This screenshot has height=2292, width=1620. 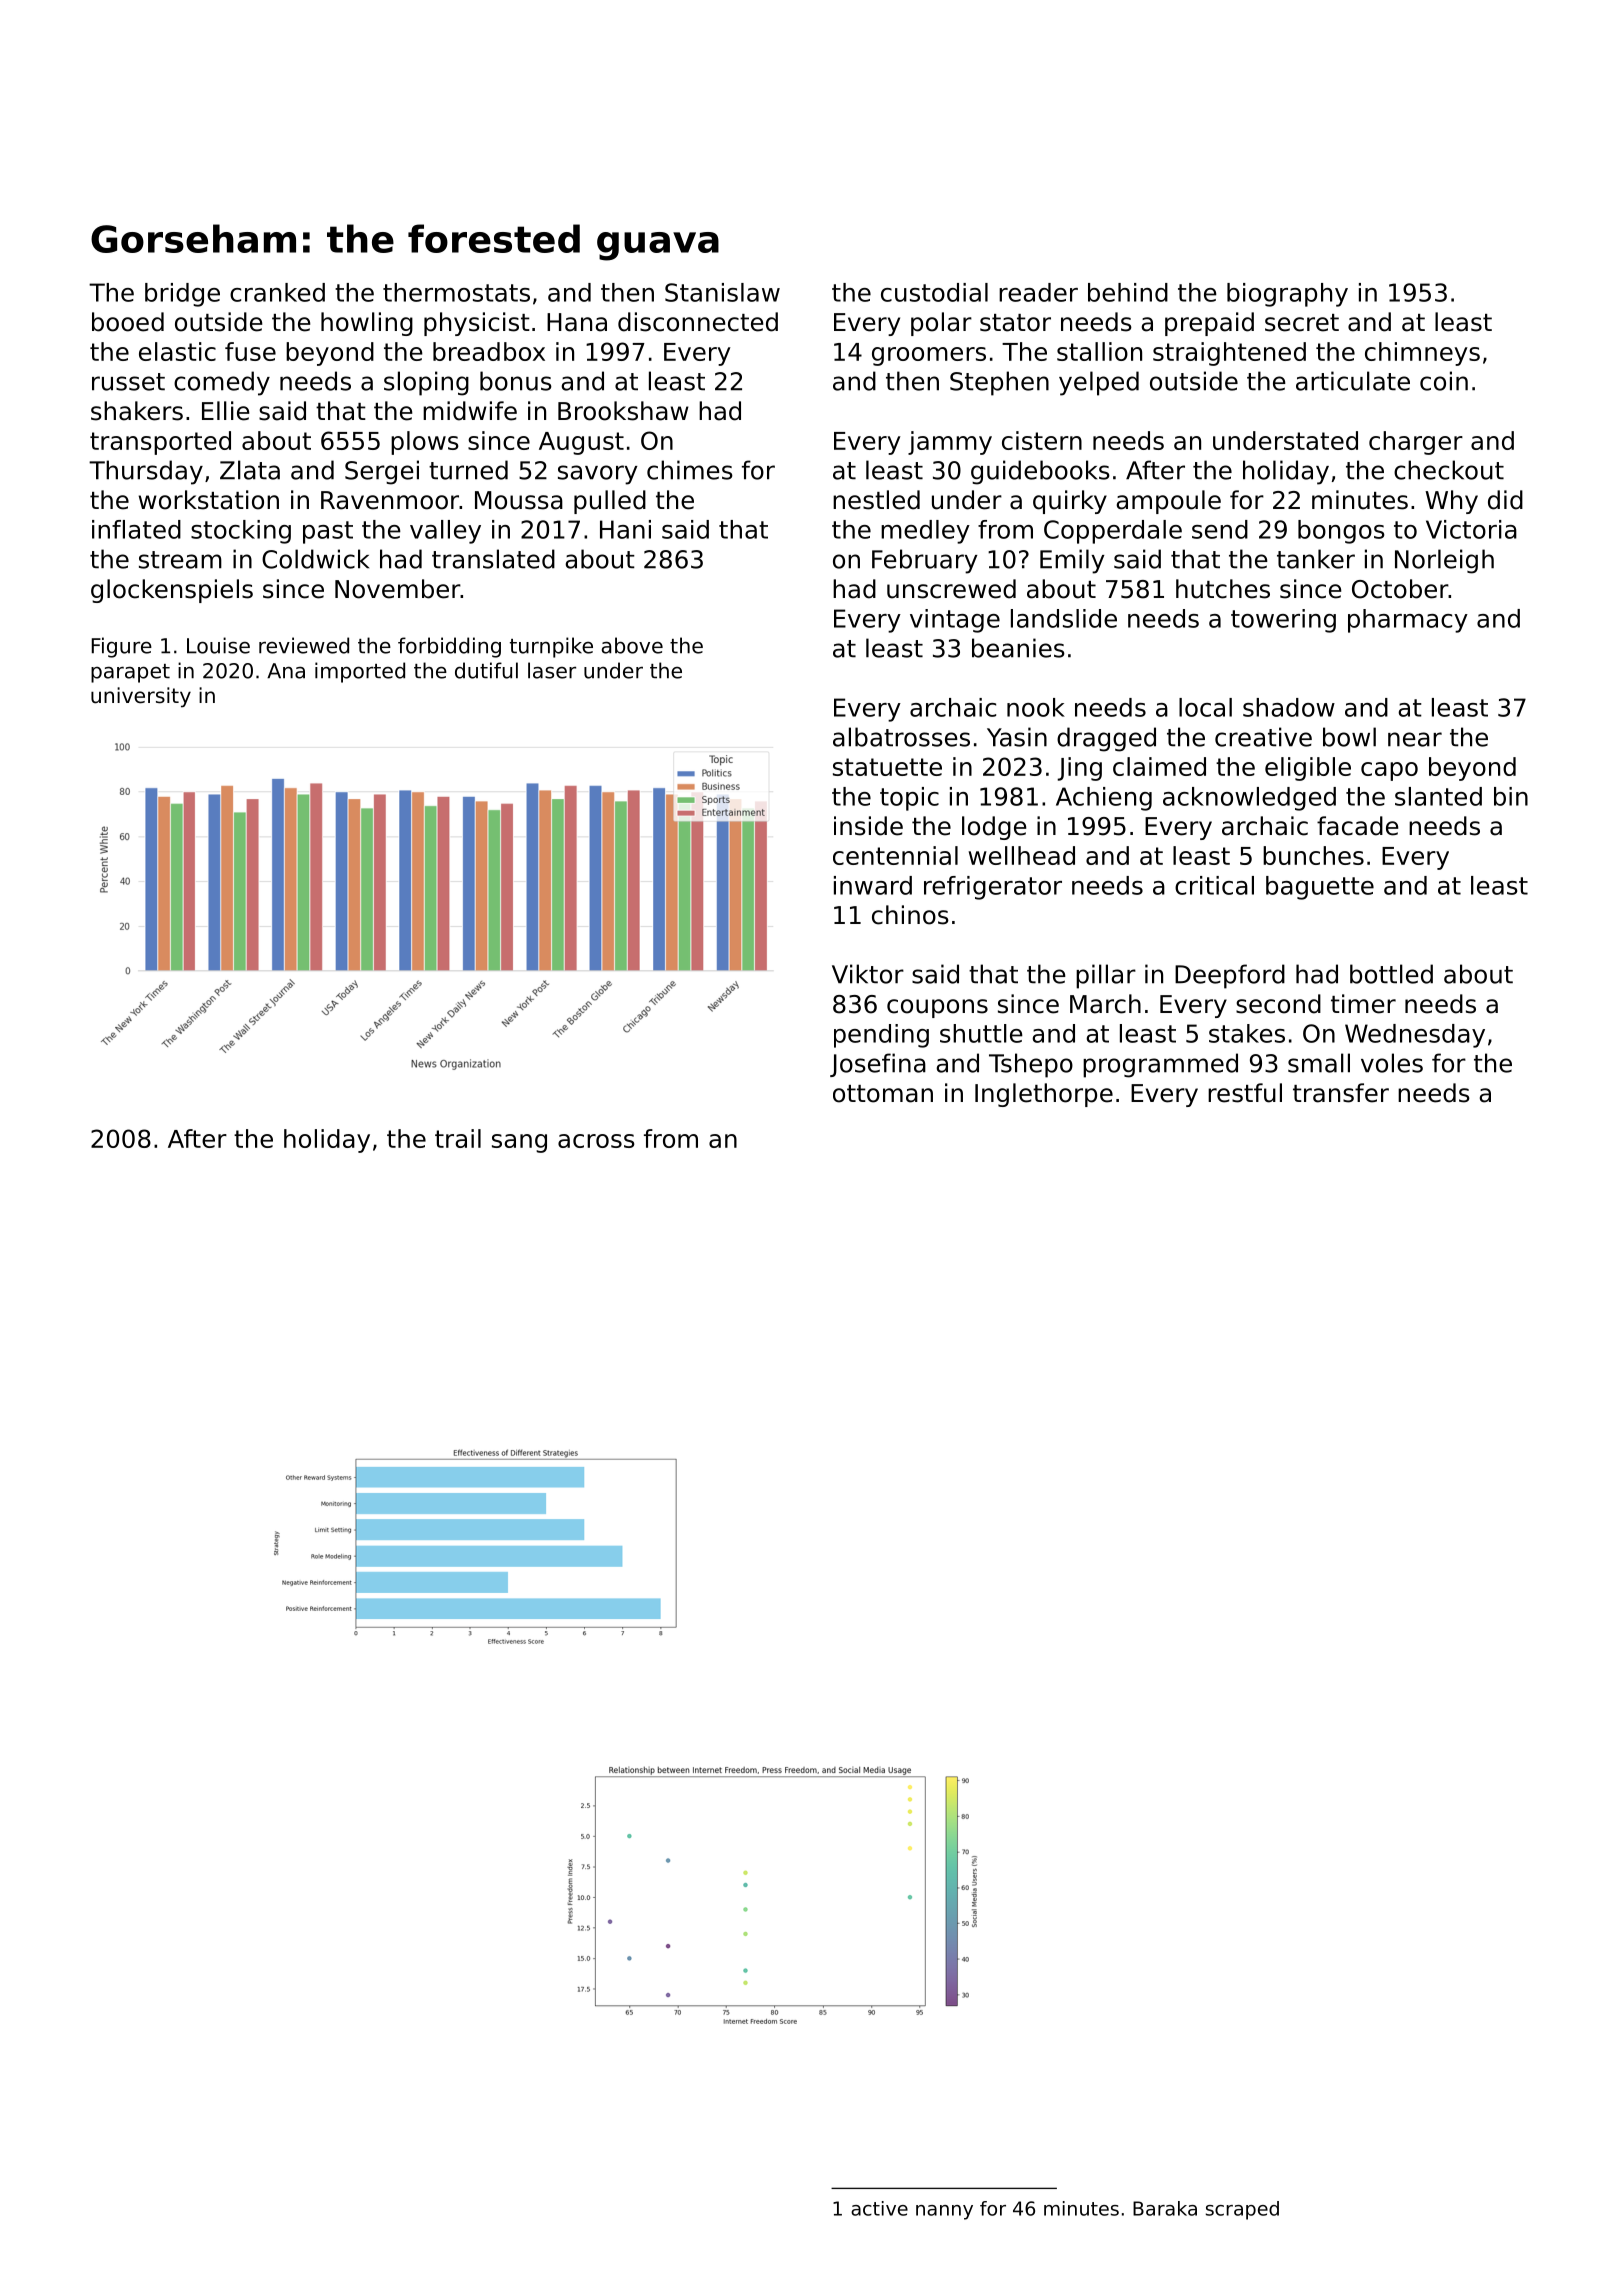 I want to click on thermostats, so click(x=456, y=292).
